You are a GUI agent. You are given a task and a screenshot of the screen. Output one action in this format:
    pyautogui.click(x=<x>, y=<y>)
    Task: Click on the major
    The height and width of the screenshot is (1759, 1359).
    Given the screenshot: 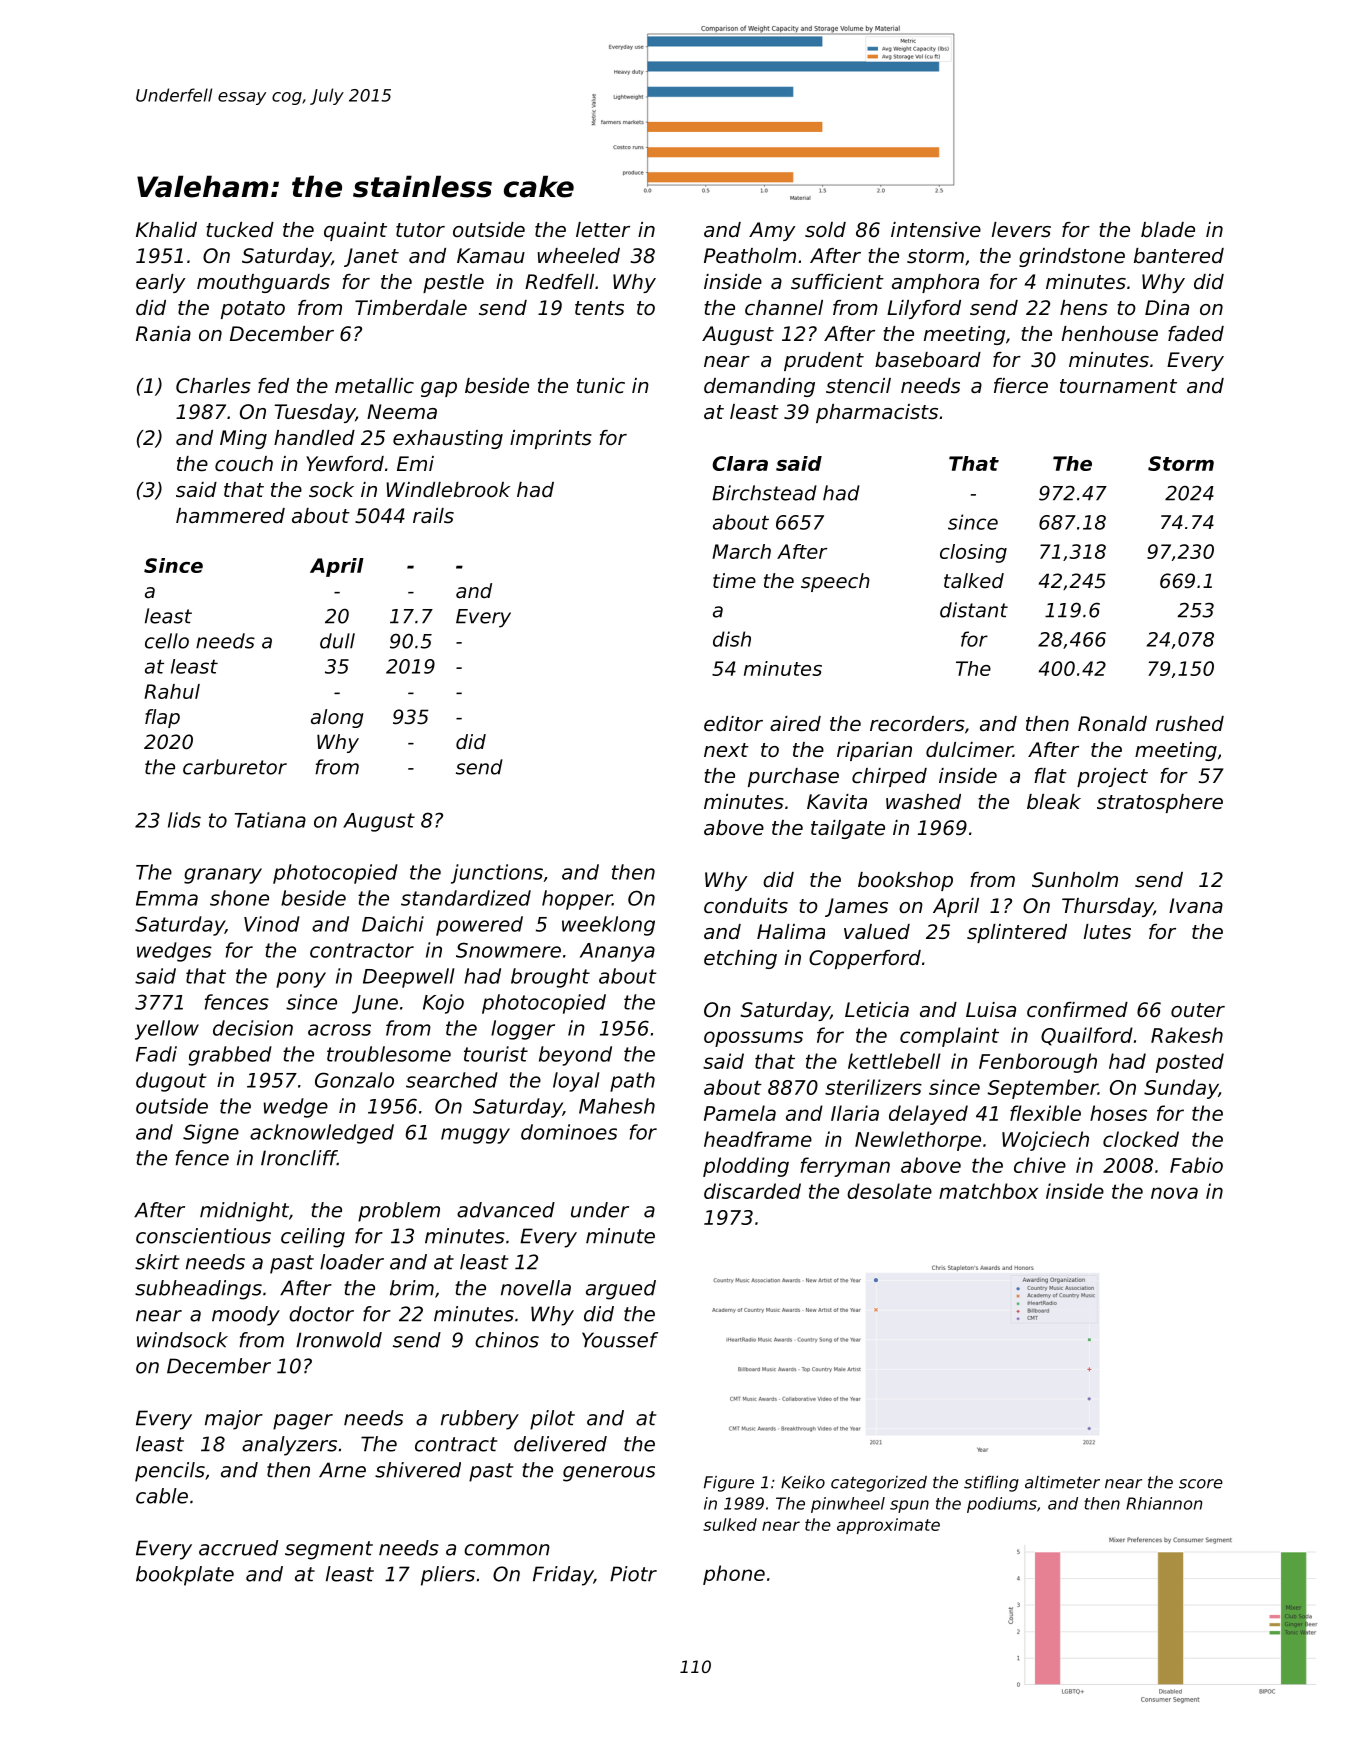 What is the action you would take?
    pyautogui.click(x=234, y=1420)
